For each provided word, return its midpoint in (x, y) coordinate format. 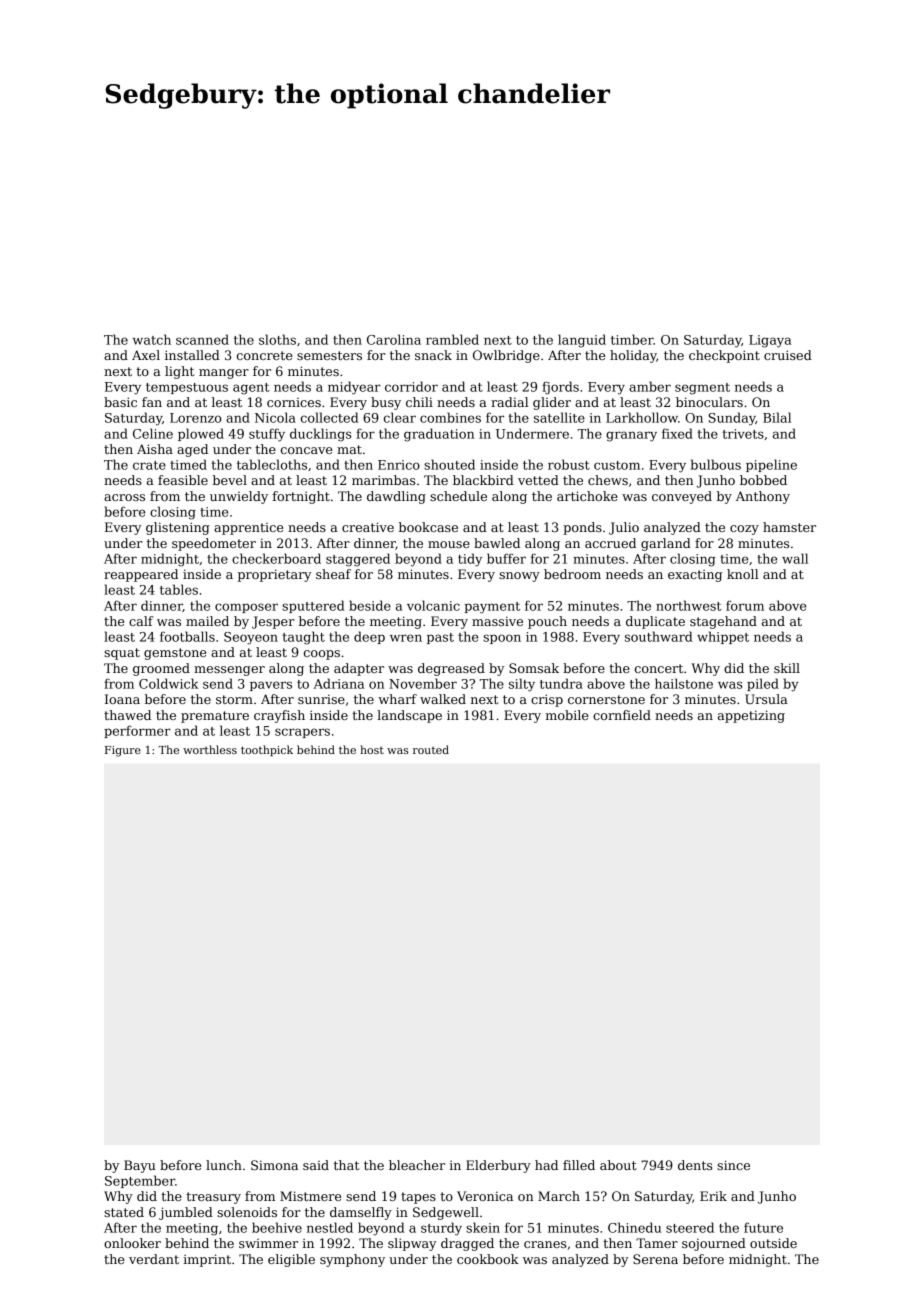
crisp (547, 700)
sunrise (321, 699)
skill (787, 668)
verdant (154, 1259)
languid (582, 341)
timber (632, 339)
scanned (202, 339)
